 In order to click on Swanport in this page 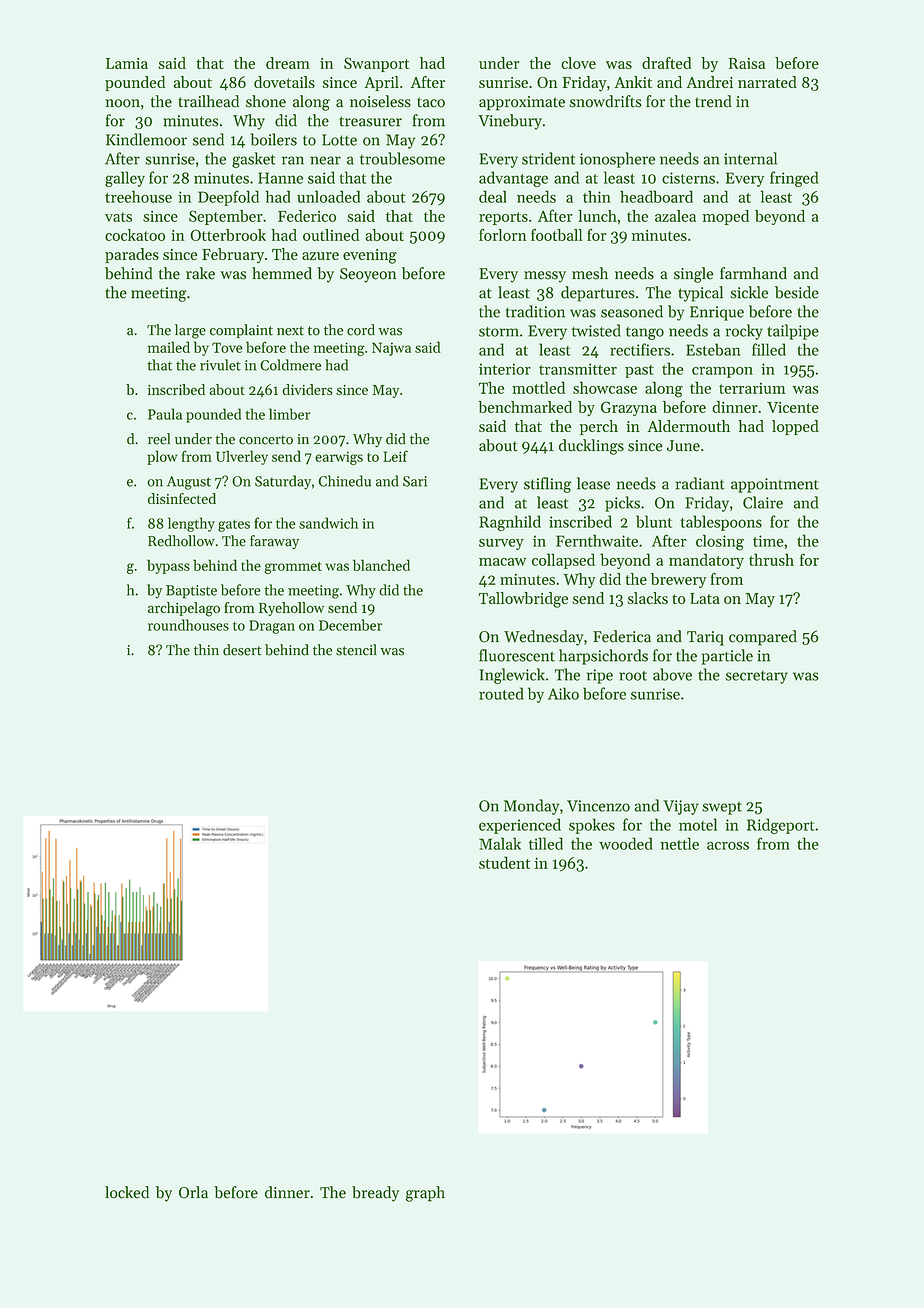, I will do `click(376, 64)`.
